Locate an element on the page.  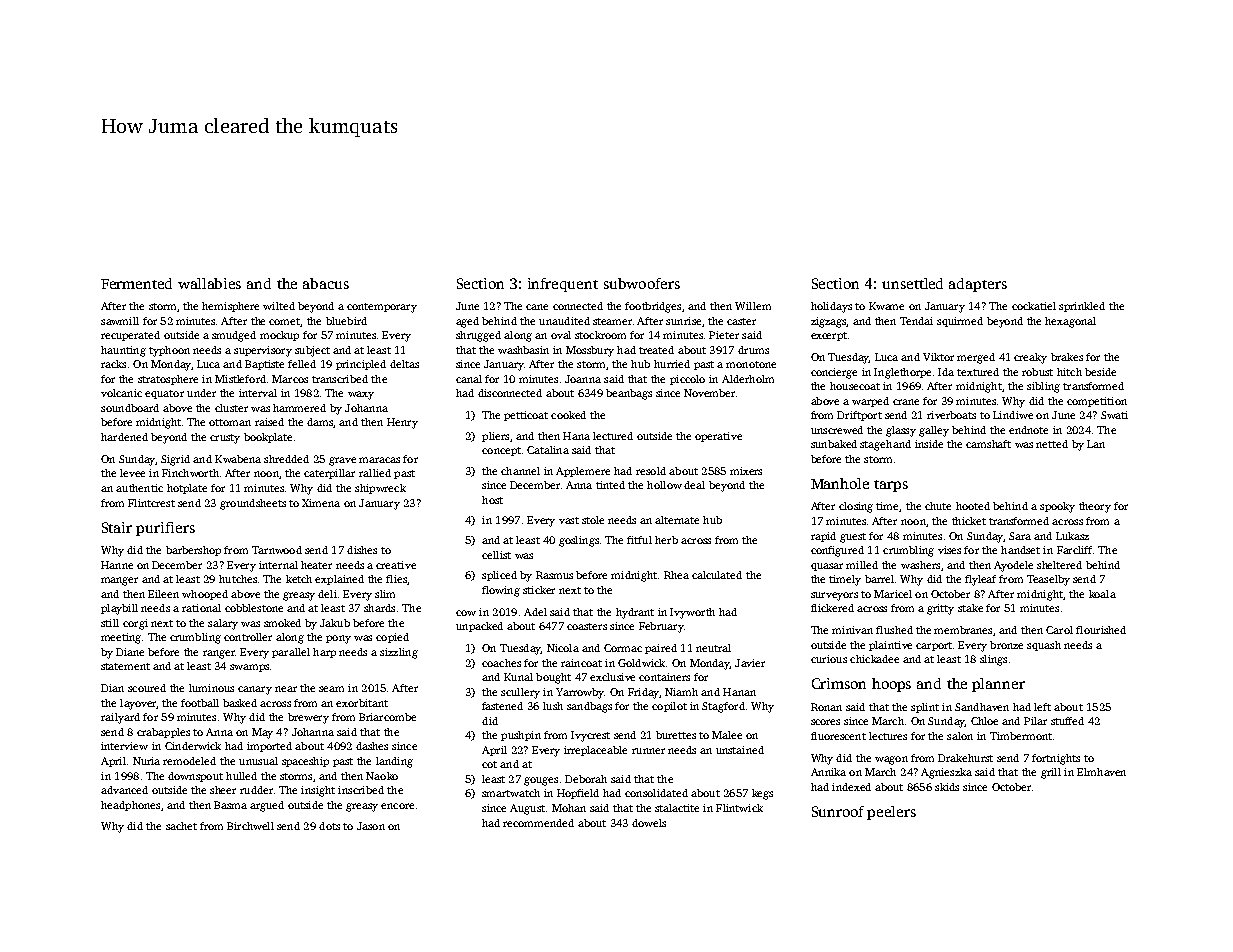
hexagonal is located at coordinates (1070, 322).
